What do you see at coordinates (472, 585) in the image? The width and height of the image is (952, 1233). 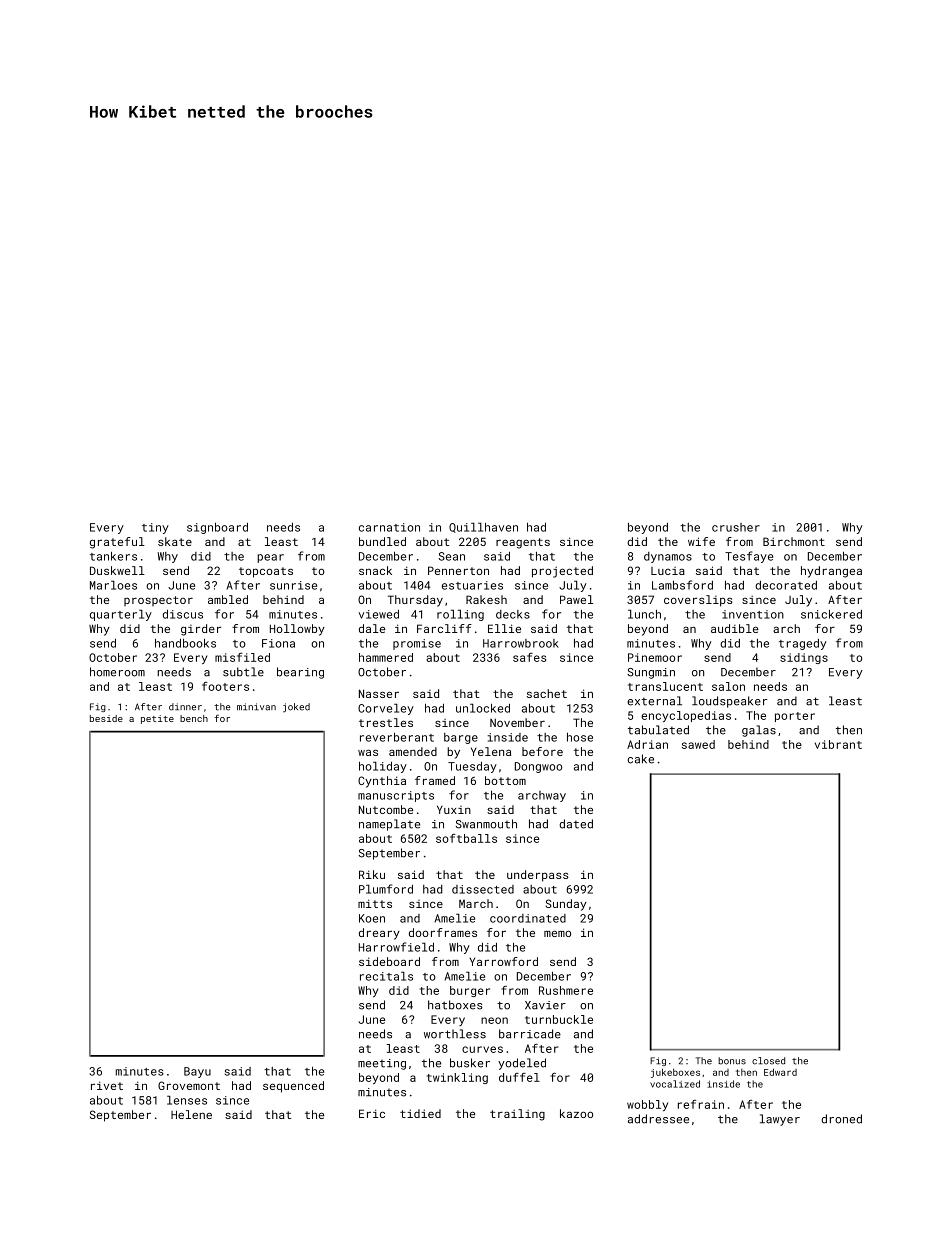 I see `estuaries` at bounding box center [472, 585].
